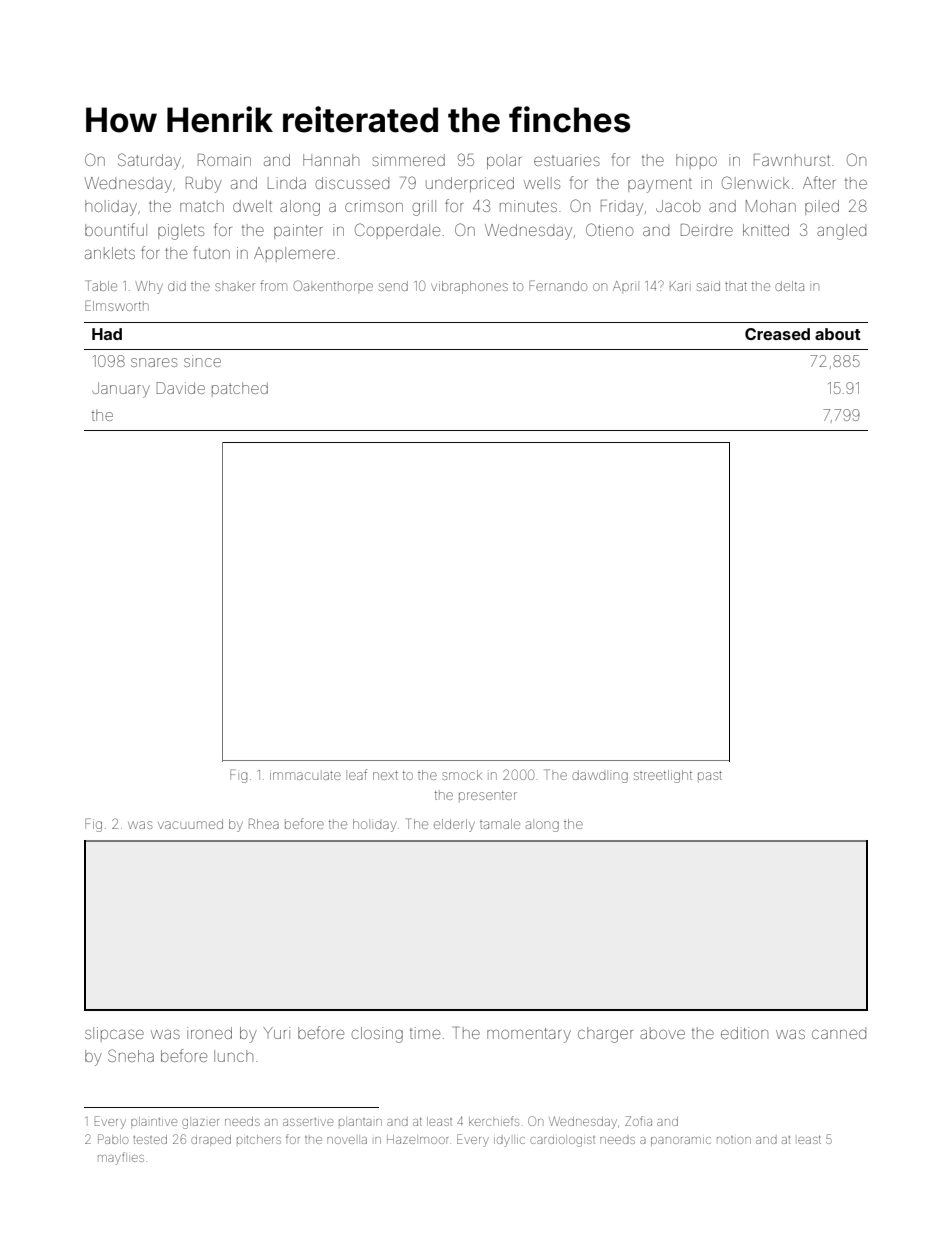  Describe the element at coordinates (838, 334) in the screenshot. I see `about` at that location.
